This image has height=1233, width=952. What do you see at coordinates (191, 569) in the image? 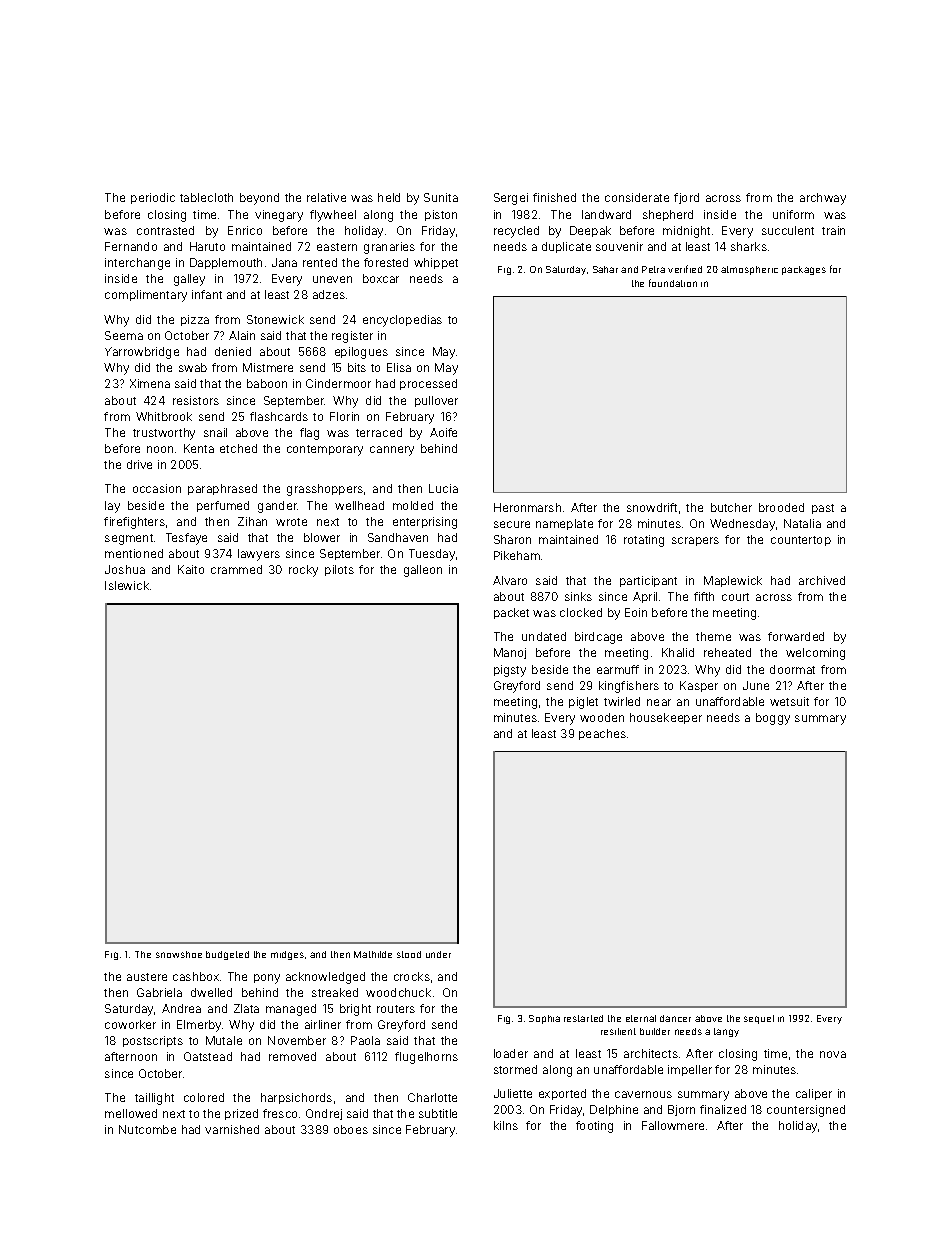
I see `Kaito` at bounding box center [191, 569].
